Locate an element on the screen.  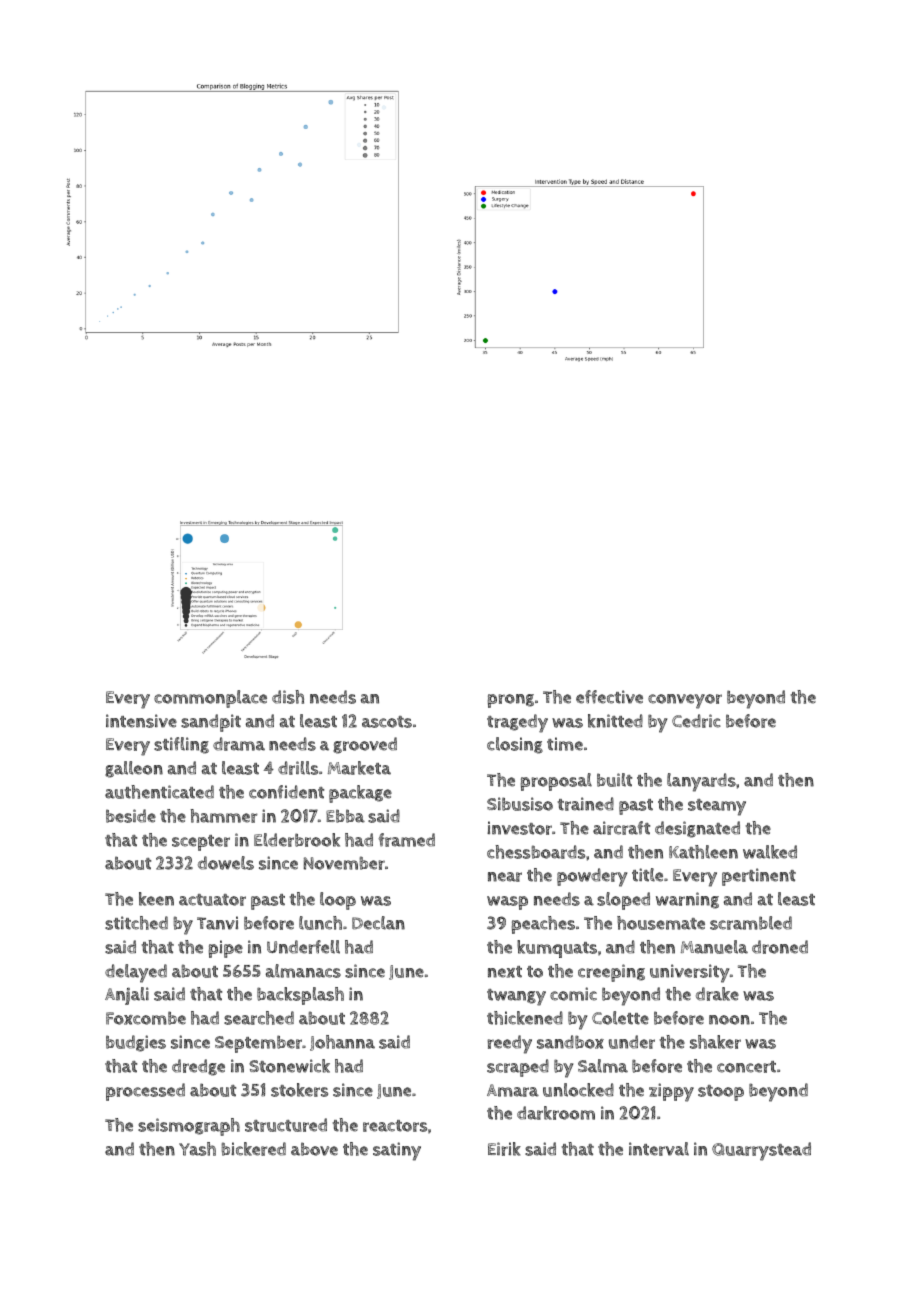
reedy is located at coordinates (509, 1044).
